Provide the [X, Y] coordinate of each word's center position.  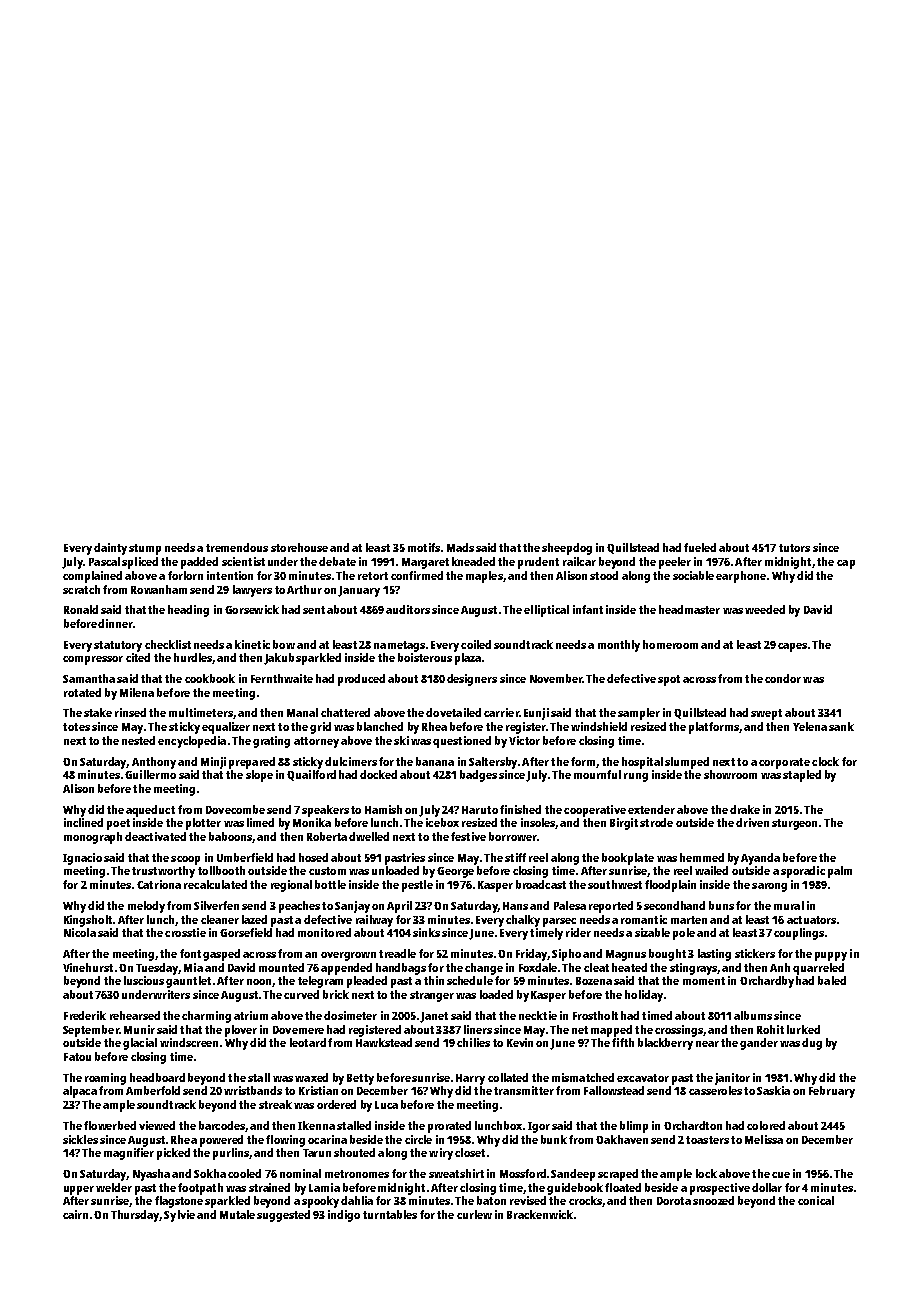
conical [816, 1200]
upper [79, 1190]
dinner [115, 623]
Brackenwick [540, 1214]
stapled [802, 776]
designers [472, 680]
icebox [442, 822]
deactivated [155, 836]
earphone [741, 577]
